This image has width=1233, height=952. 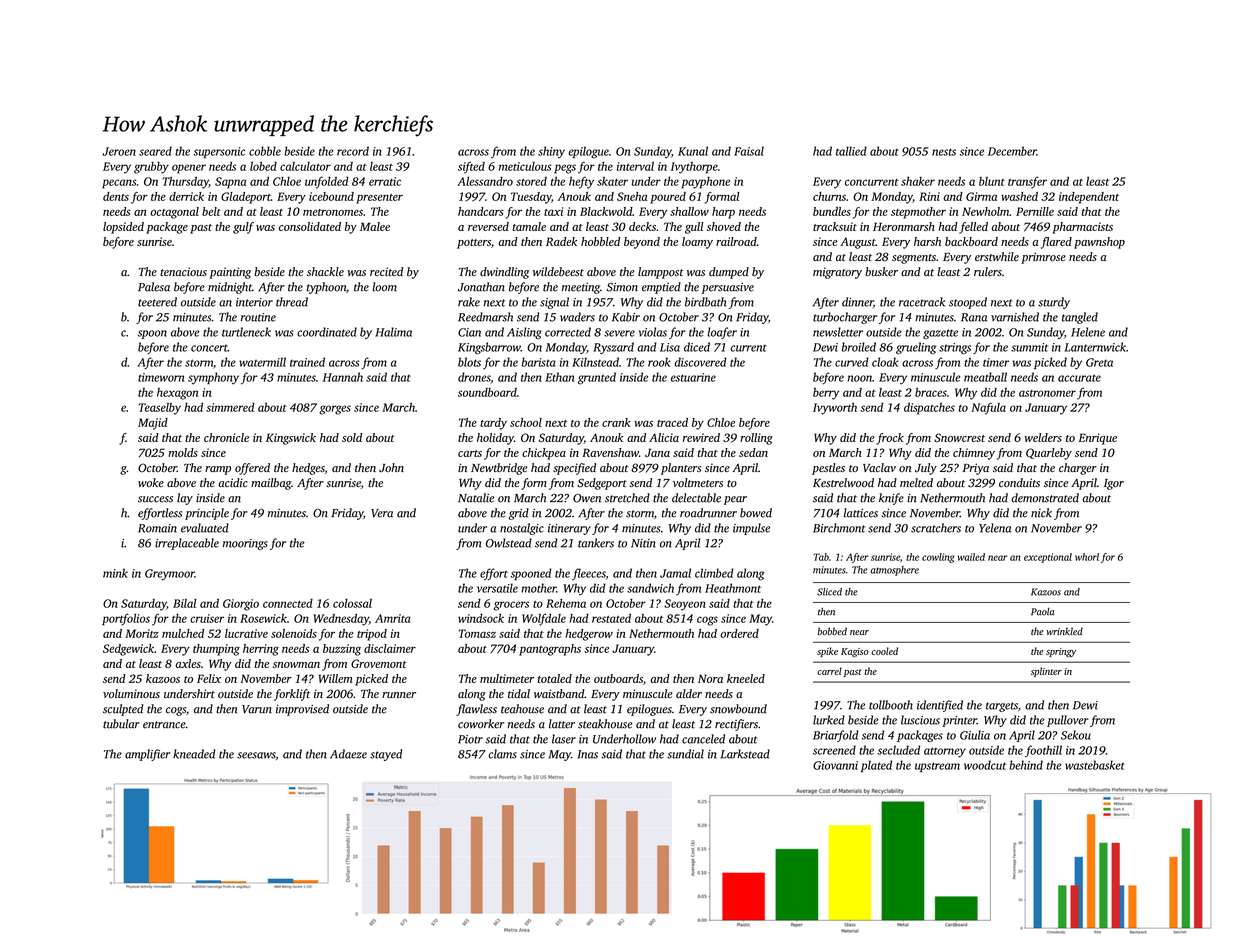 What do you see at coordinates (736, 725) in the image?
I see `rectifiers` at bounding box center [736, 725].
